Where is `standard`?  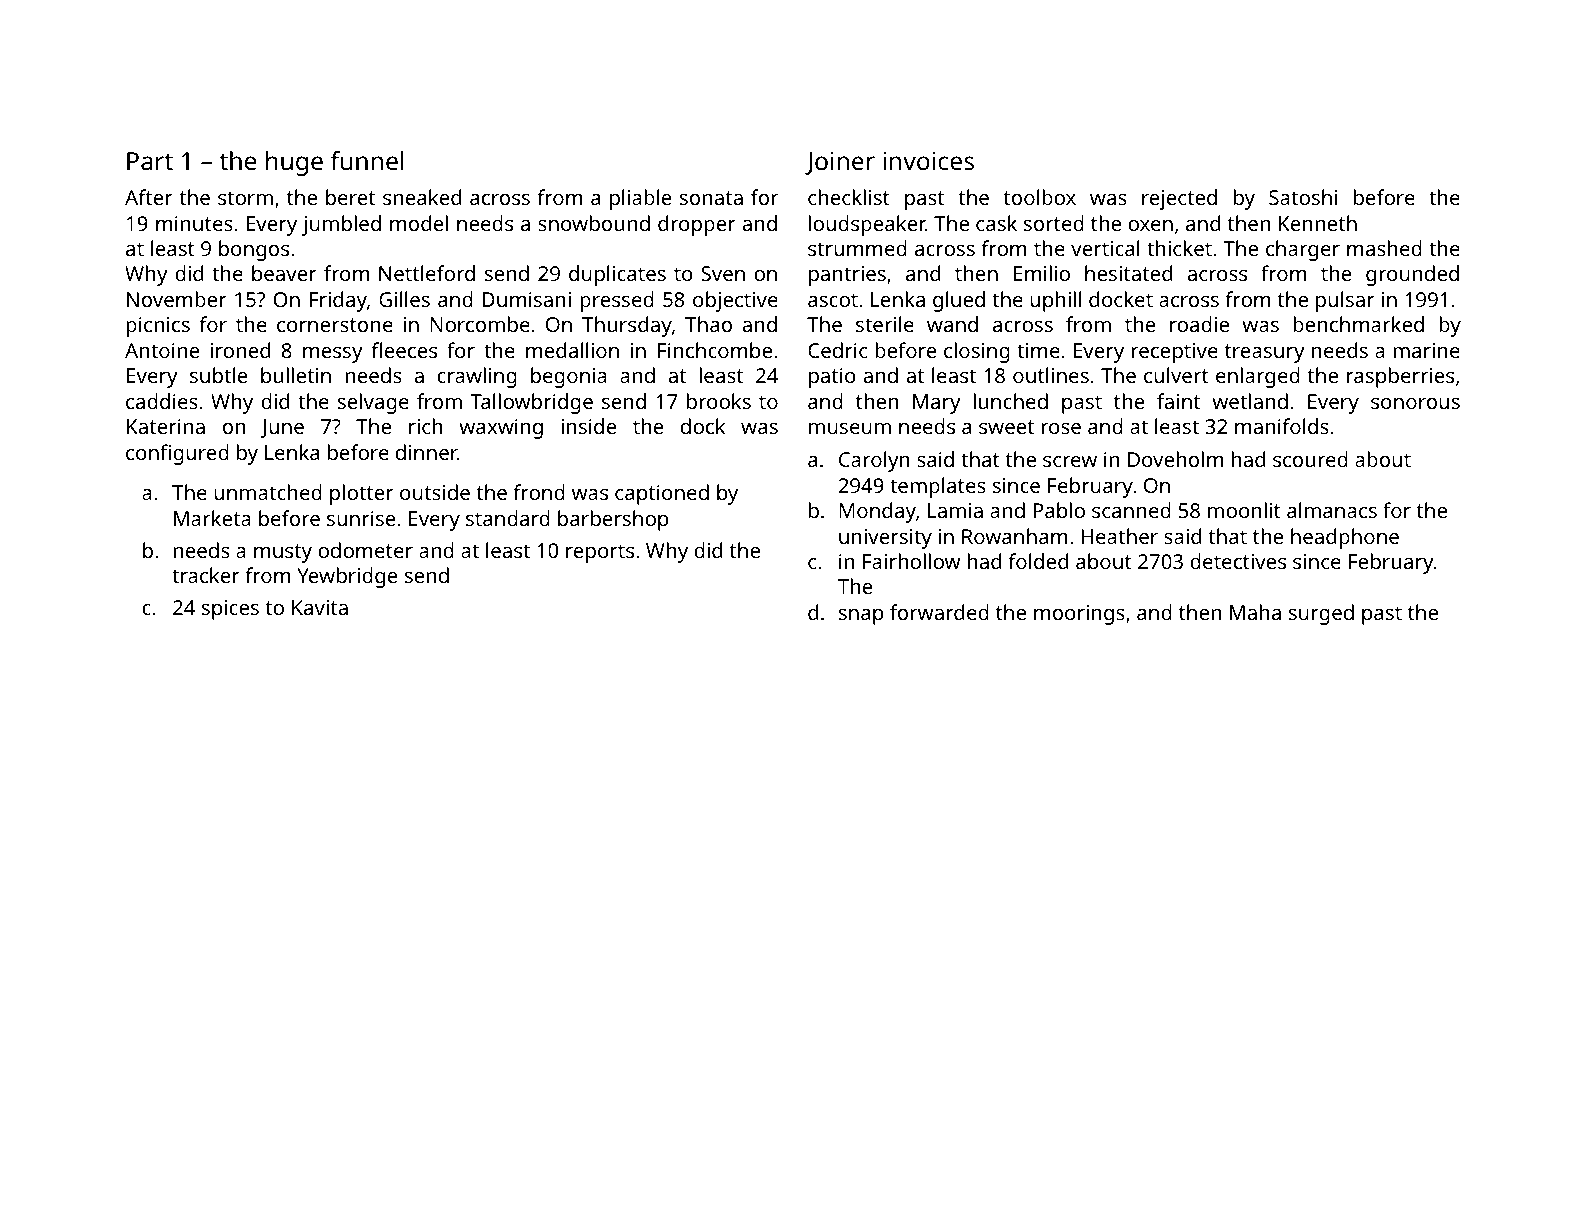
standard is located at coordinates (508, 518).
